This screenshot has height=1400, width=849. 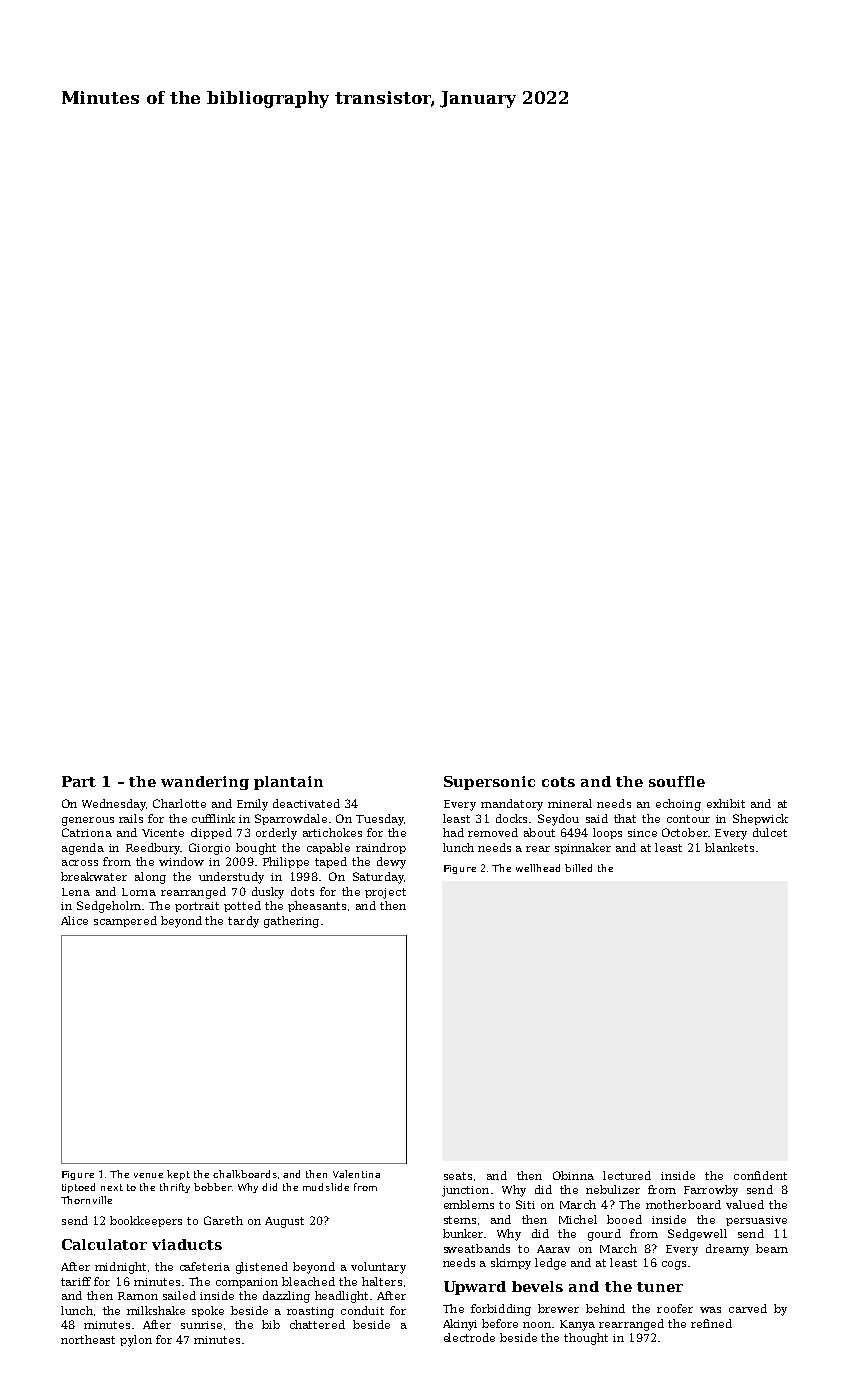 What do you see at coordinates (489, 783) in the screenshot?
I see `Supersonic` at bounding box center [489, 783].
